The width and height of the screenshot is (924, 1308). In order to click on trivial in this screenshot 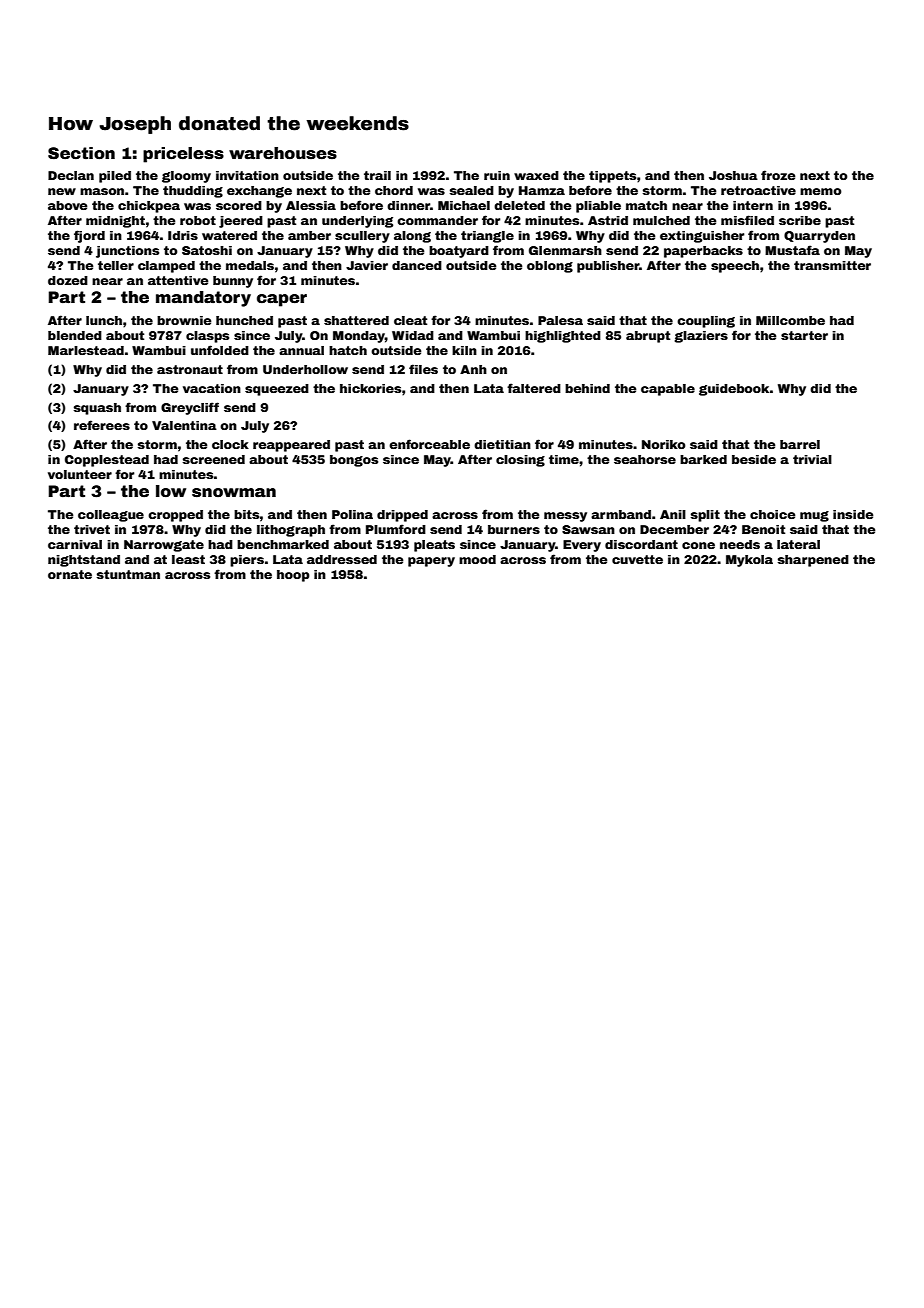, I will do `click(812, 459)`.
